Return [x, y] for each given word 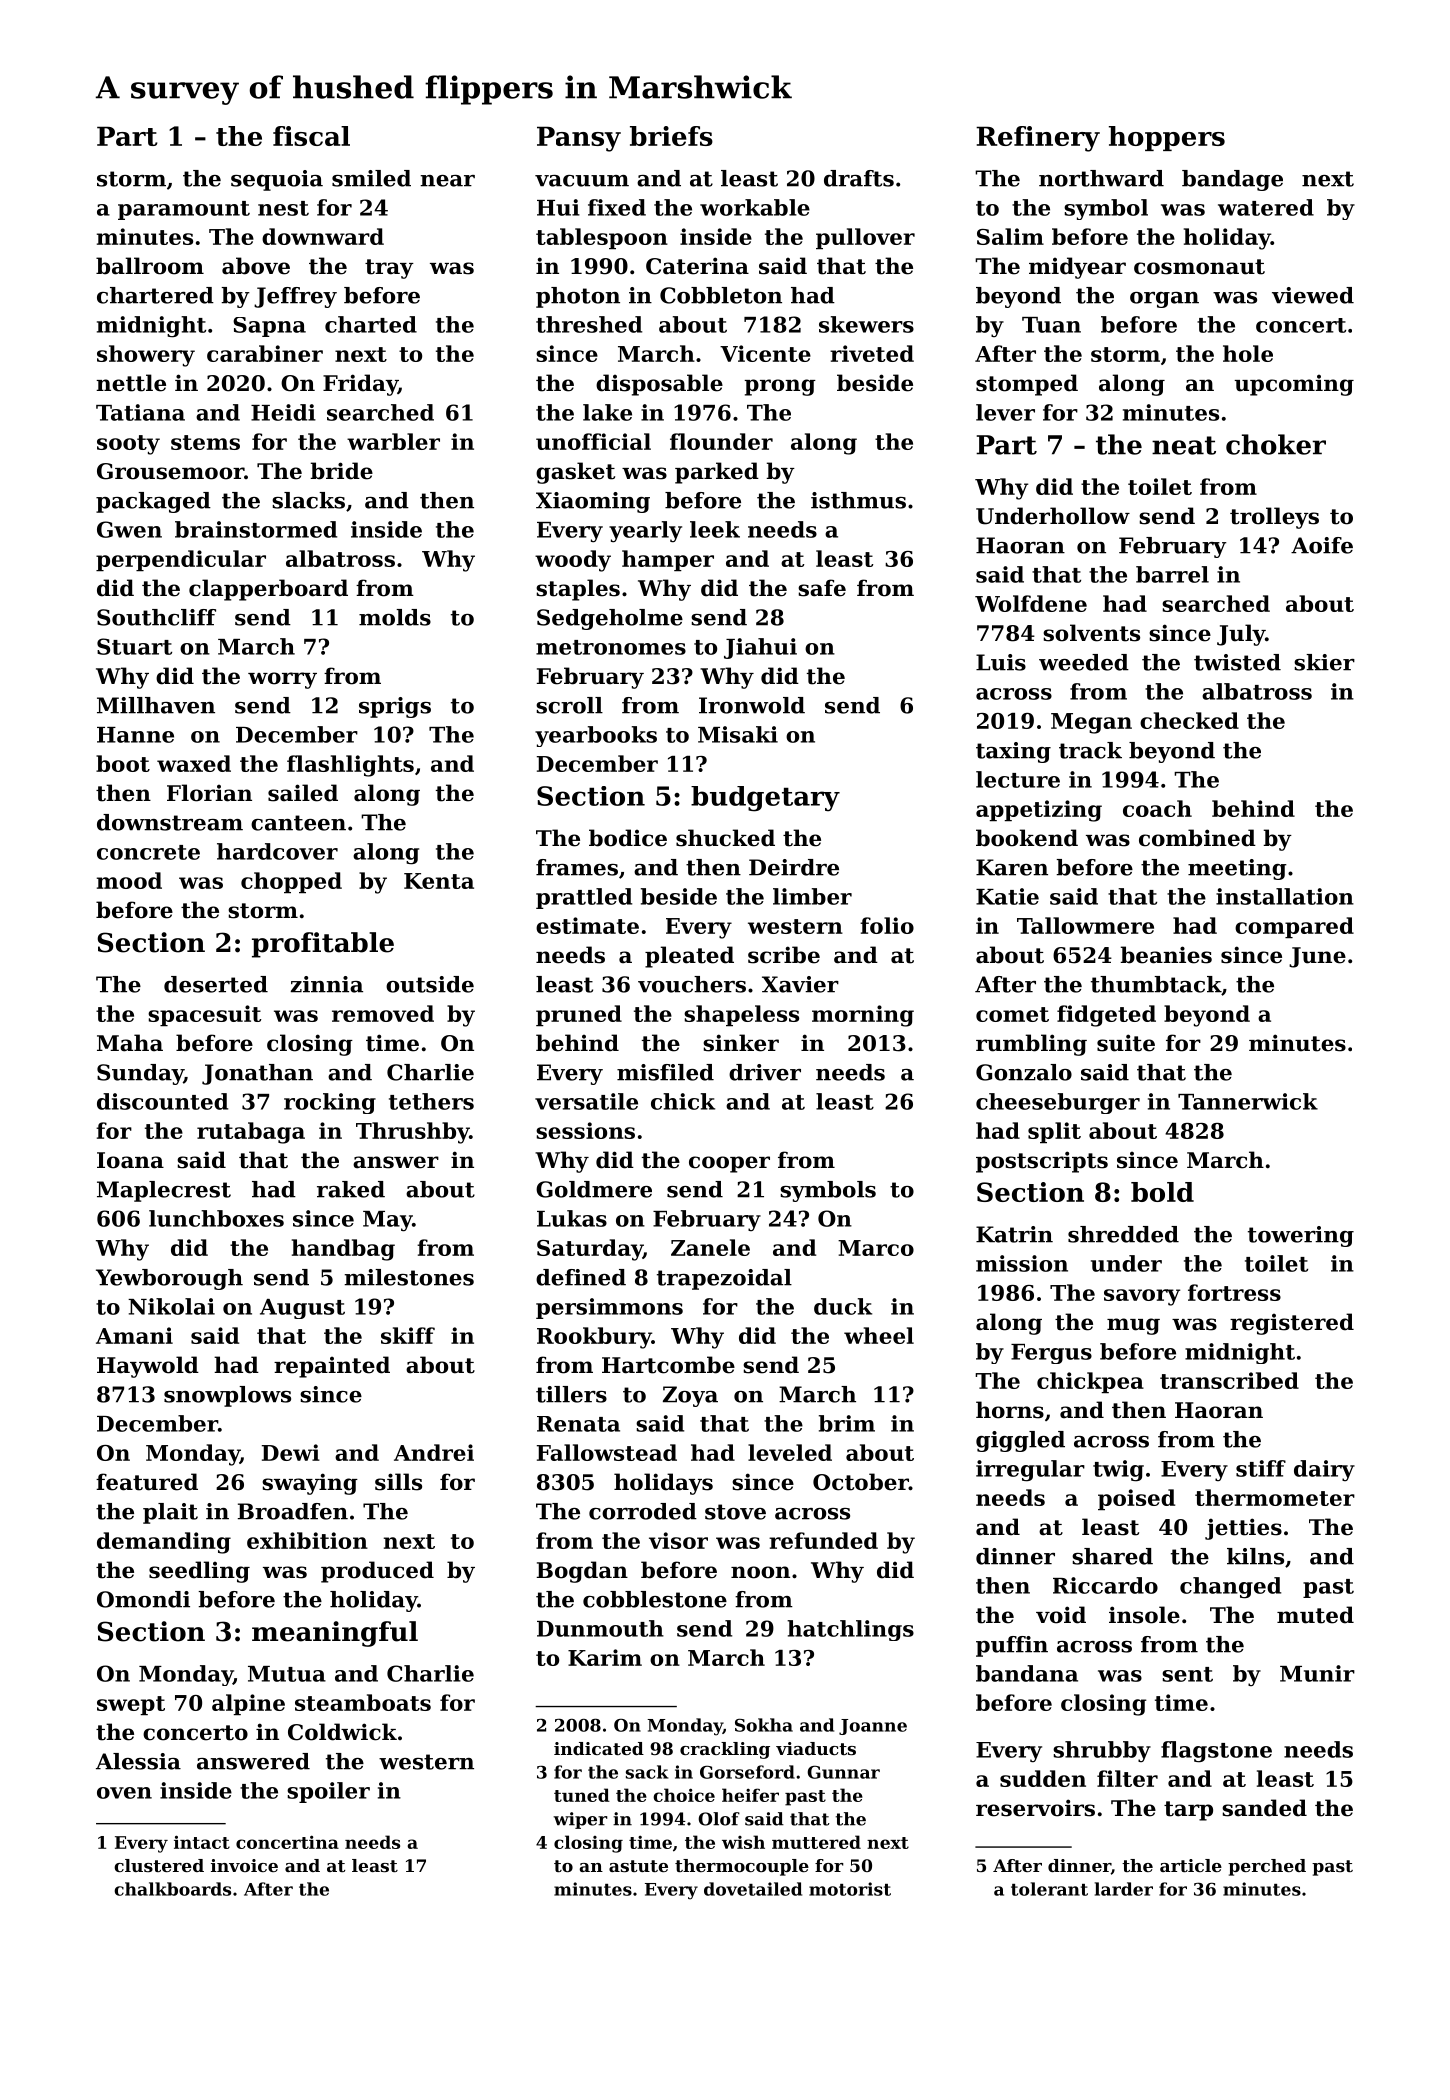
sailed [303, 793]
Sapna [269, 327]
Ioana [130, 1160]
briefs [671, 136]
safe [822, 588]
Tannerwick [1248, 1101]
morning [863, 1016]
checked [1189, 720]
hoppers [1167, 138]
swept [131, 1705]
